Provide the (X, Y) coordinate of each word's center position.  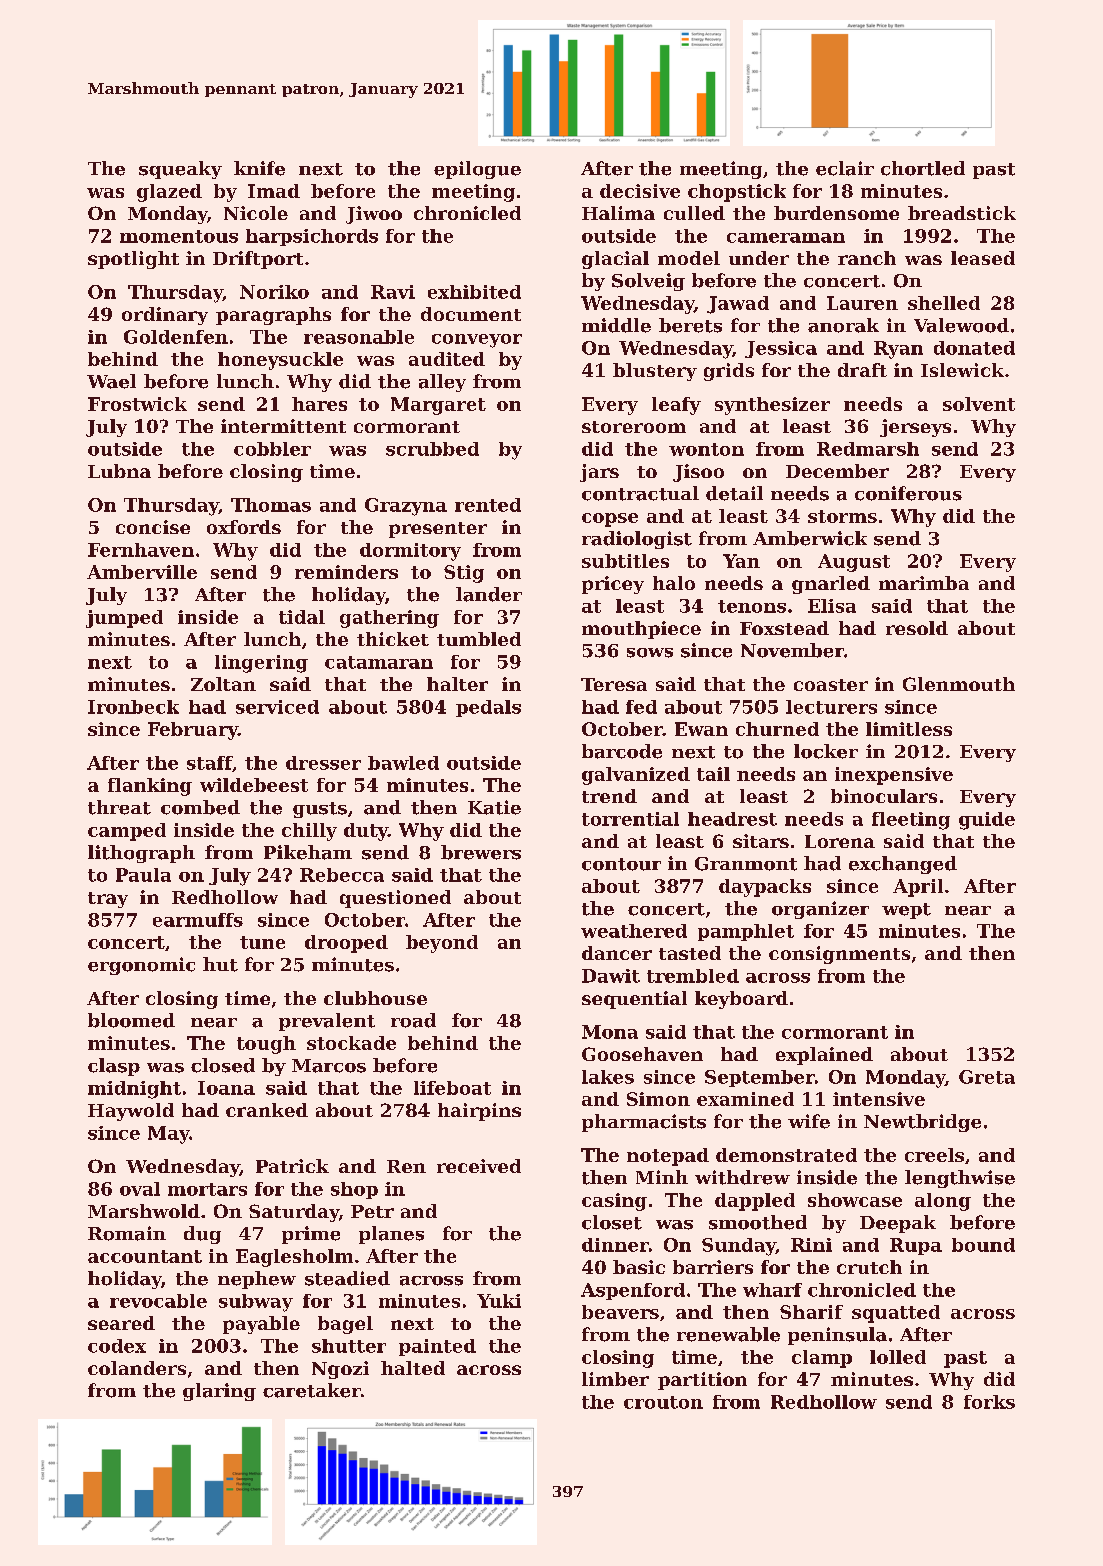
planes (391, 1235)
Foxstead (784, 628)
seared (121, 1323)
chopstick (737, 193)
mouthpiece (641, 630)
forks (989, 1402)
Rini (811, 1245)
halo (674, 583)
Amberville (142, 572)
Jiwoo (374, 215)
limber (615, 1379)
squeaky (180, 170)
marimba (924, 583)
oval (140, 1189)
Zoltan (223, 684)
